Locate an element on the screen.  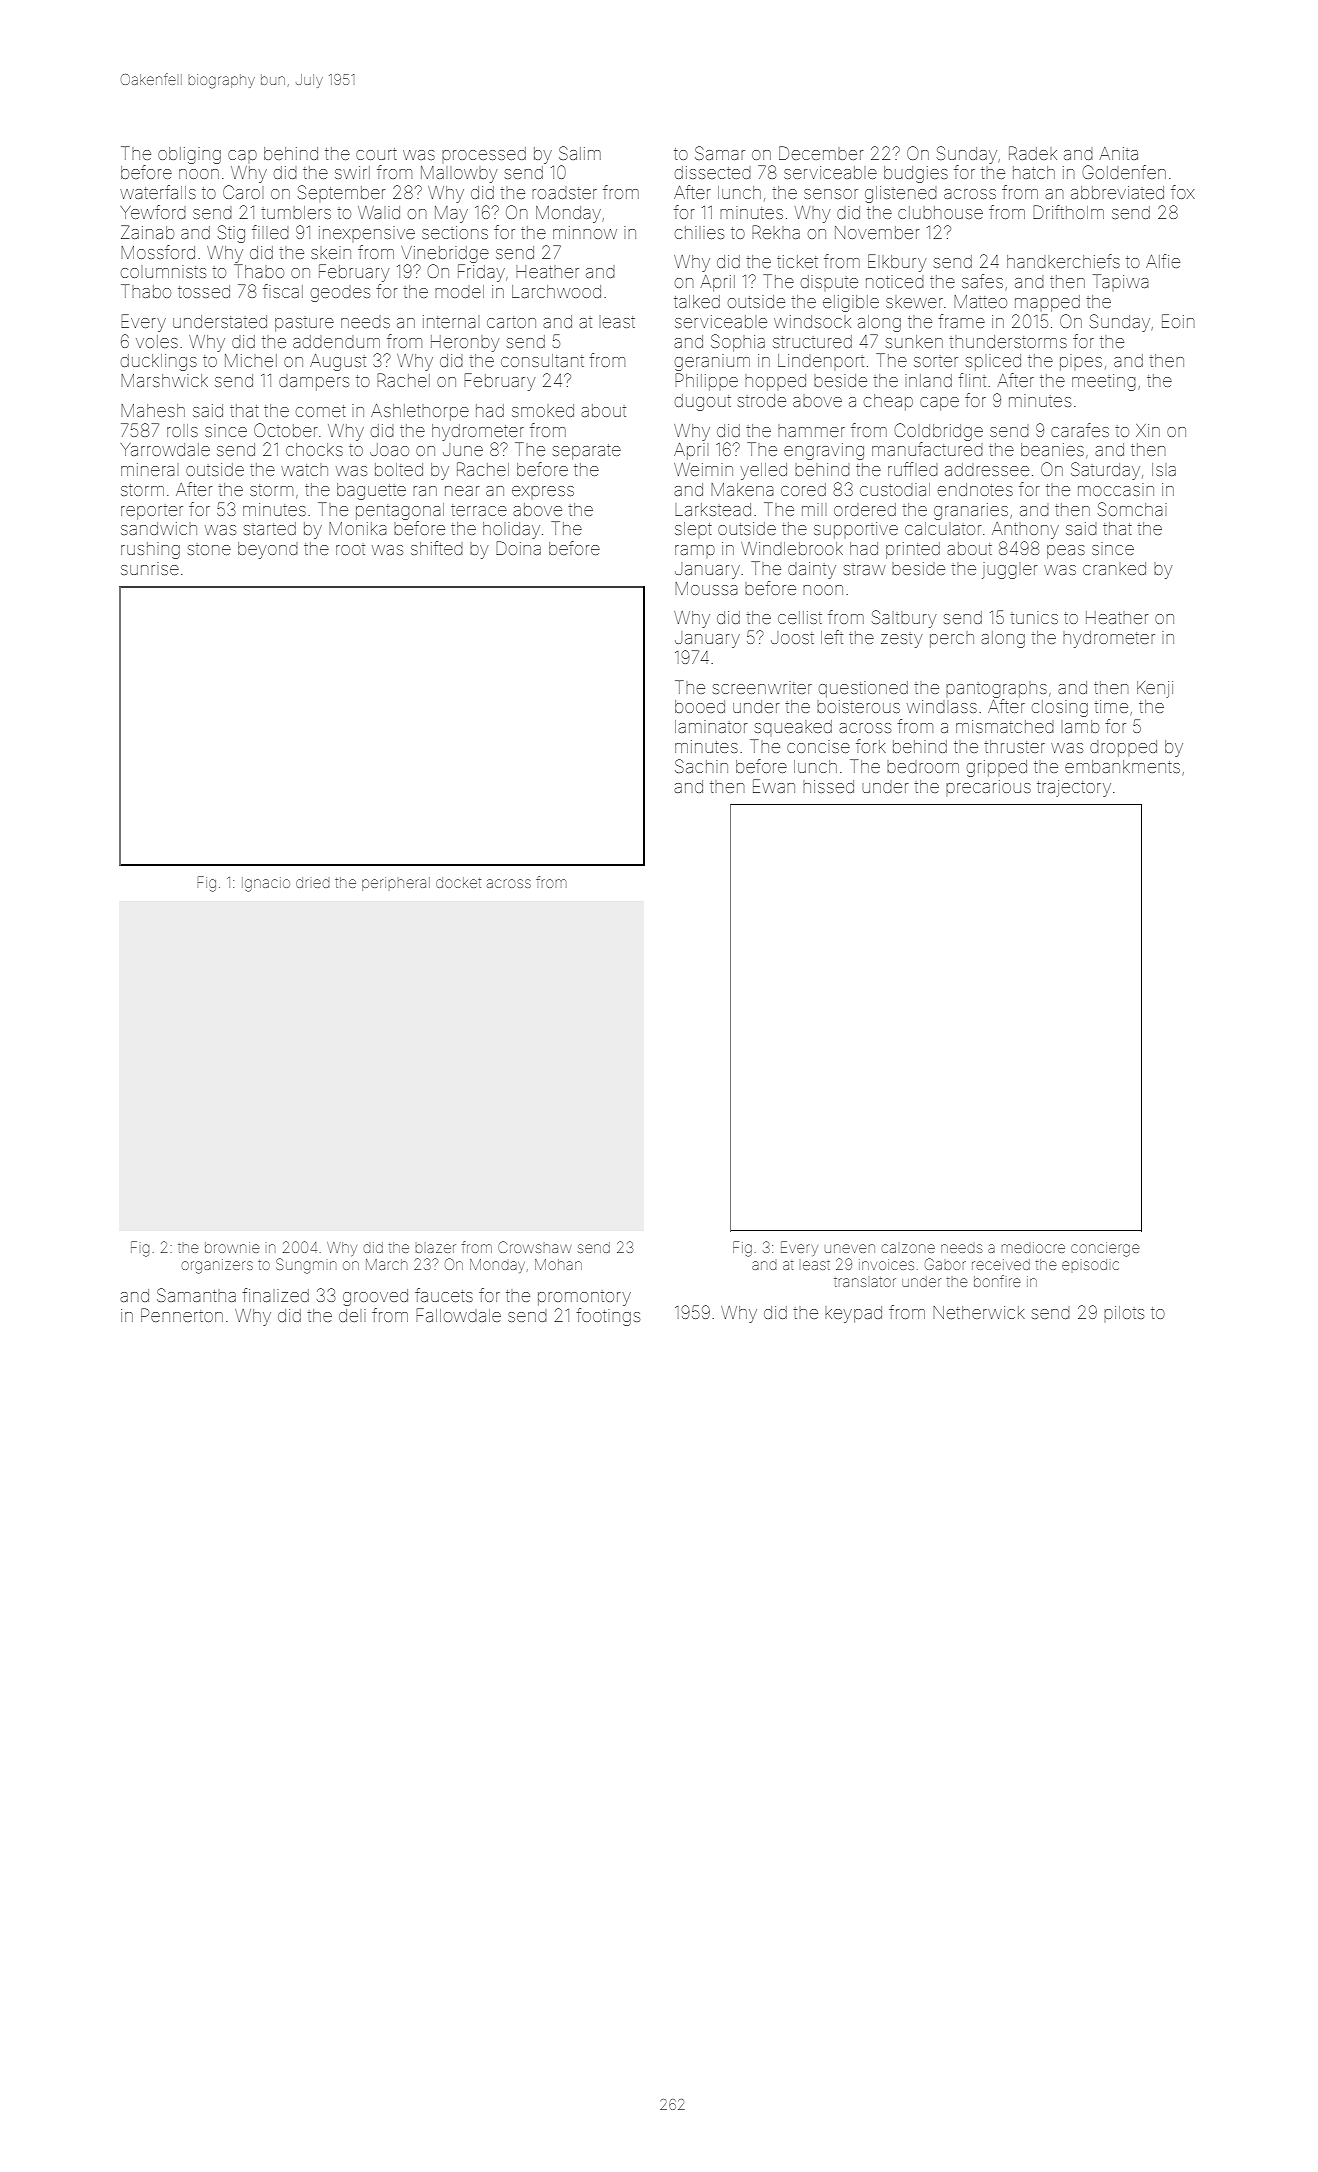
uneven is located at coordinates (850, 1248).
